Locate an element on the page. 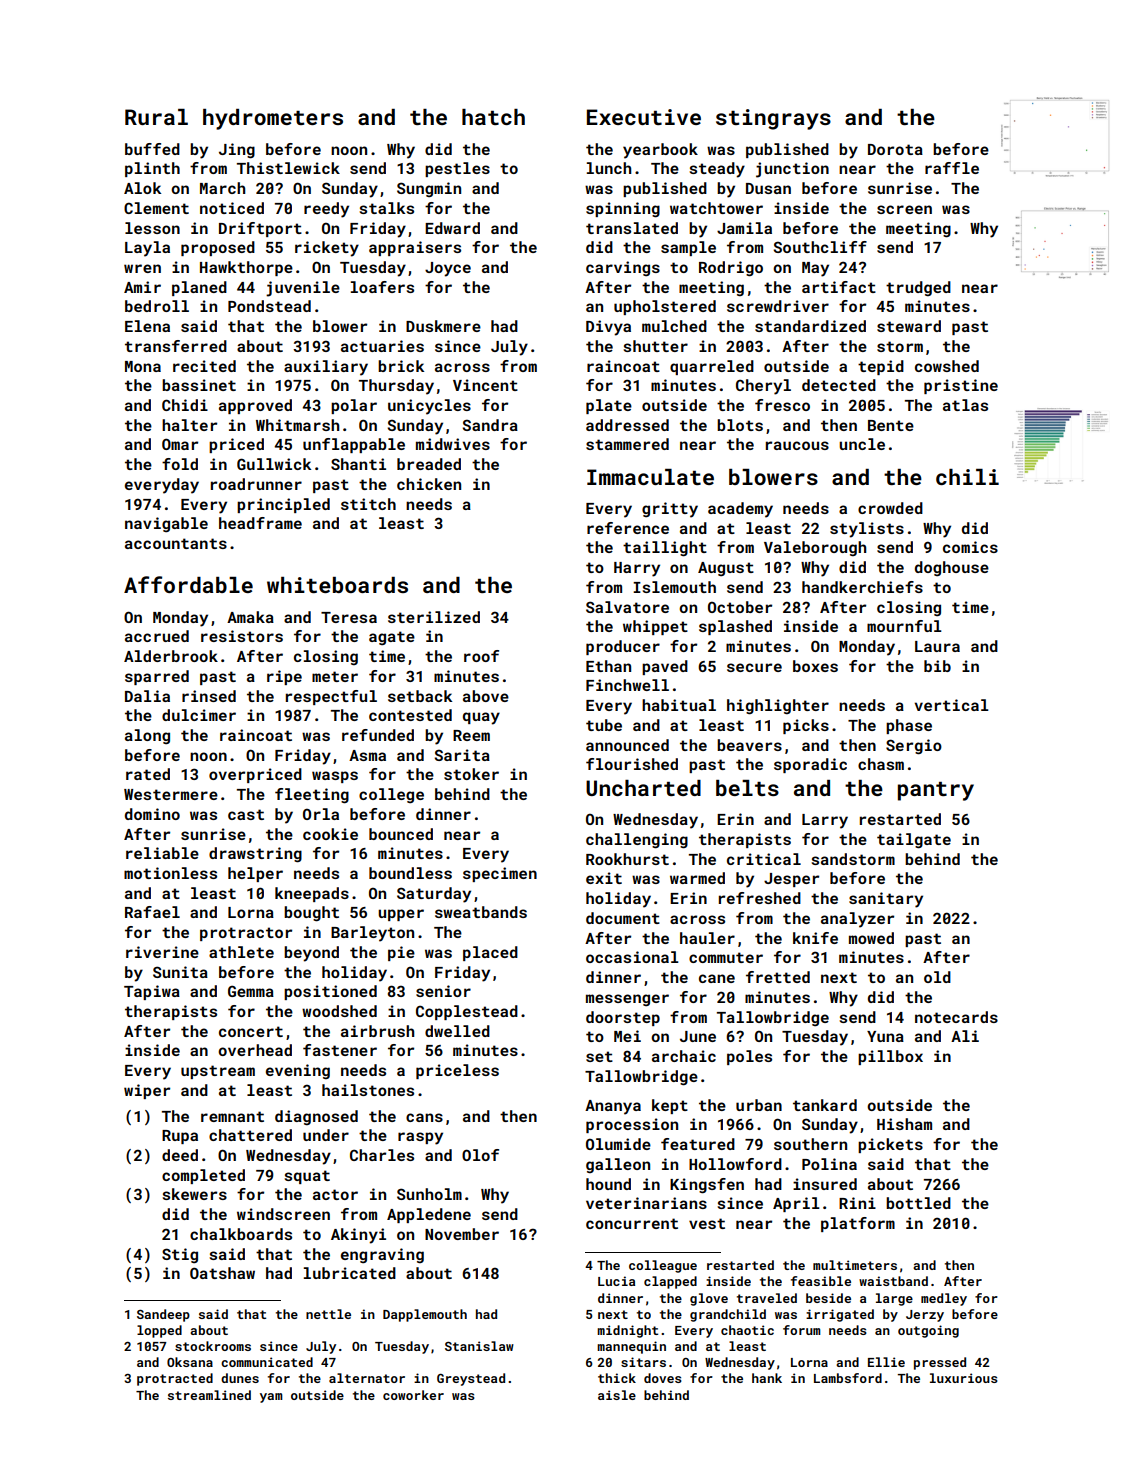  Yuna is located at coordinates (885, 1036).
